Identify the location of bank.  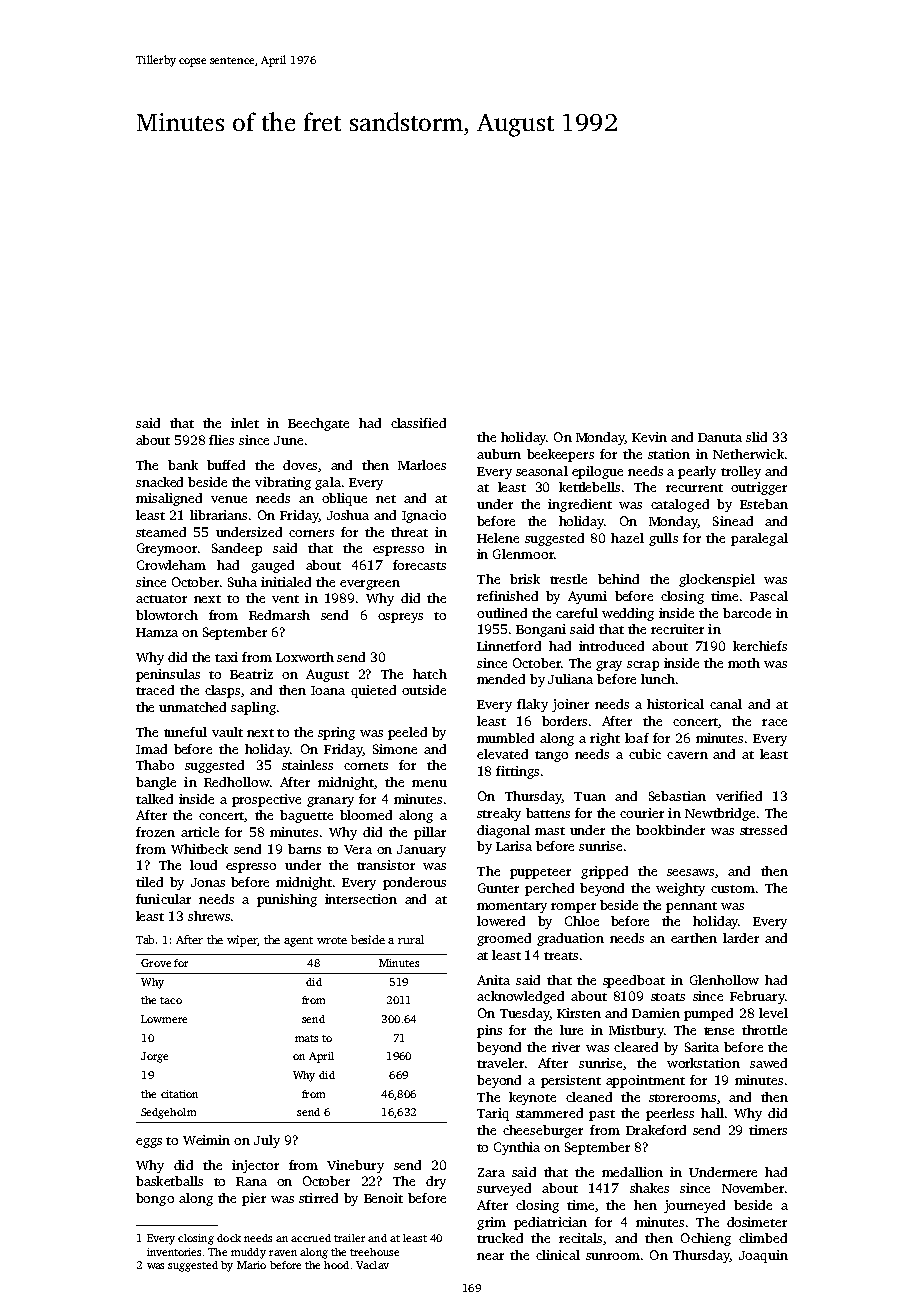
(183, 465).
